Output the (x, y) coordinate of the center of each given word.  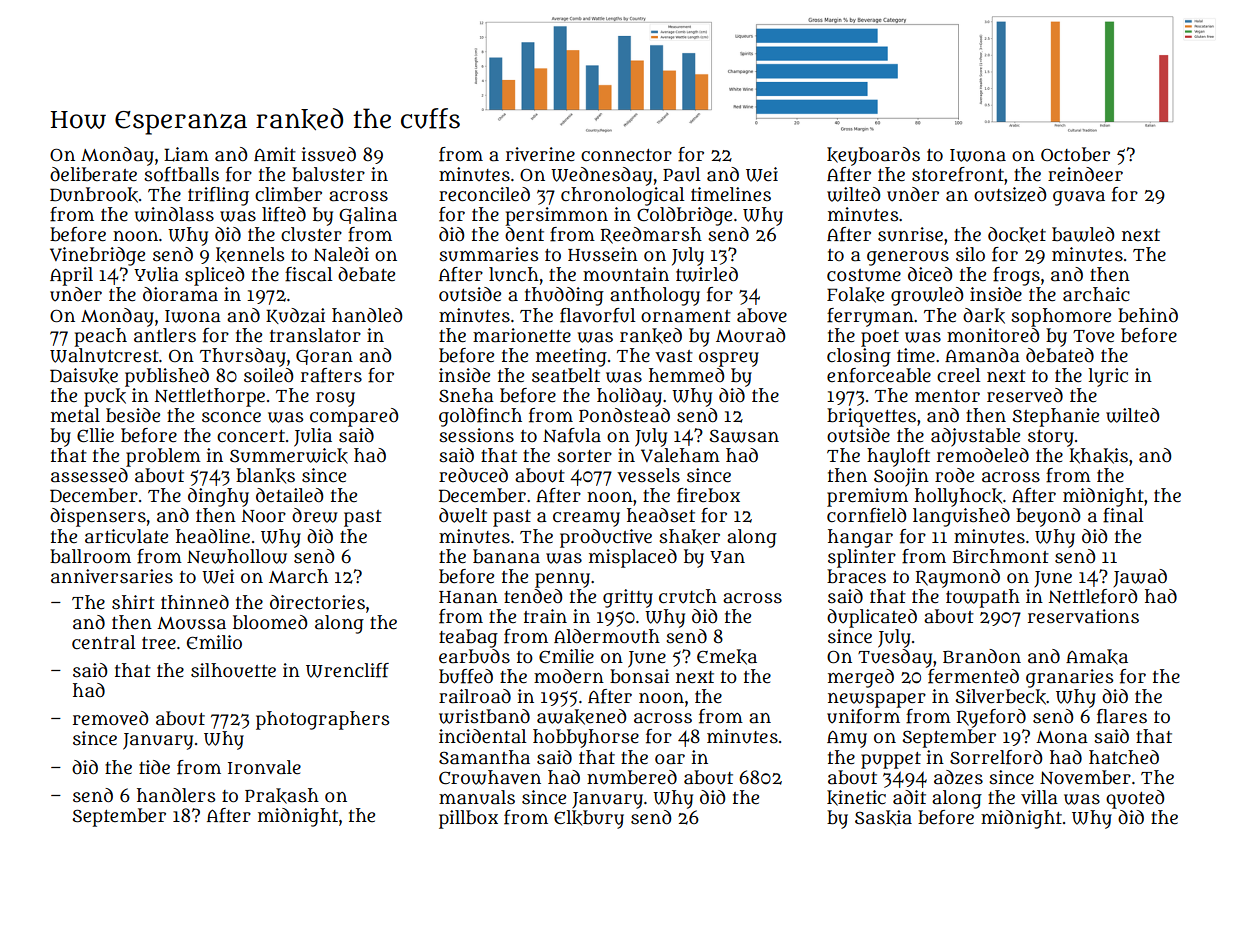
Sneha (466, 395)
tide (154, 767)
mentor (947, 396)
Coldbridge (684, 216)
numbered (632, 777)
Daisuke (84, 376)
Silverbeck (1000, 697)
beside (133, 415)
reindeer (1085, 174)
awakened (582, 717)
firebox (708, 495)
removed (111, 718)
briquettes (871, 417)
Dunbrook (94, 195)
